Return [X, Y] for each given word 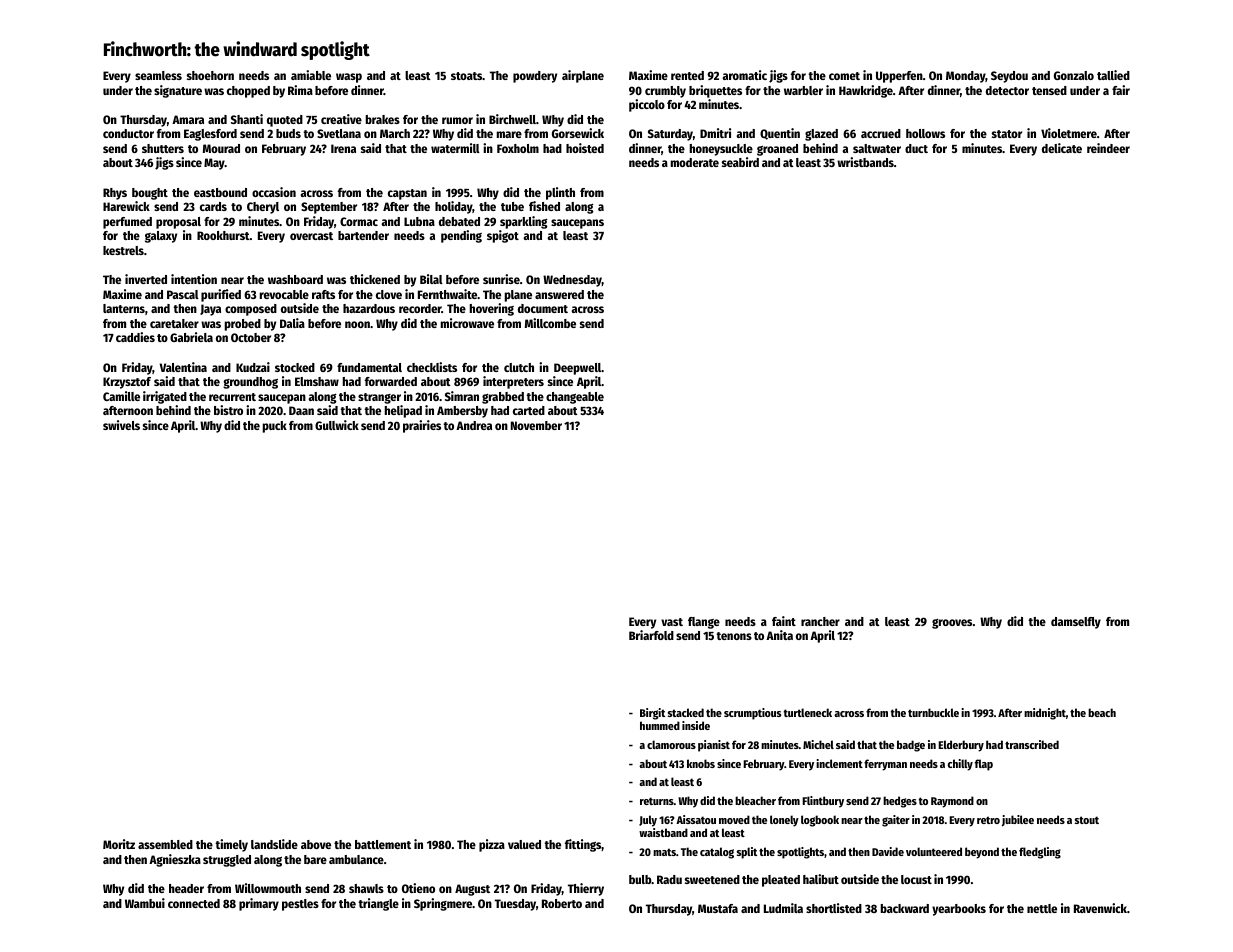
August [472, 890]
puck [275, 427]
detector [1007, 90]
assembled [165, 844]
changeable [575, 398]
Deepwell [577, 369]
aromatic [744, 75]
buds [288, 133]
